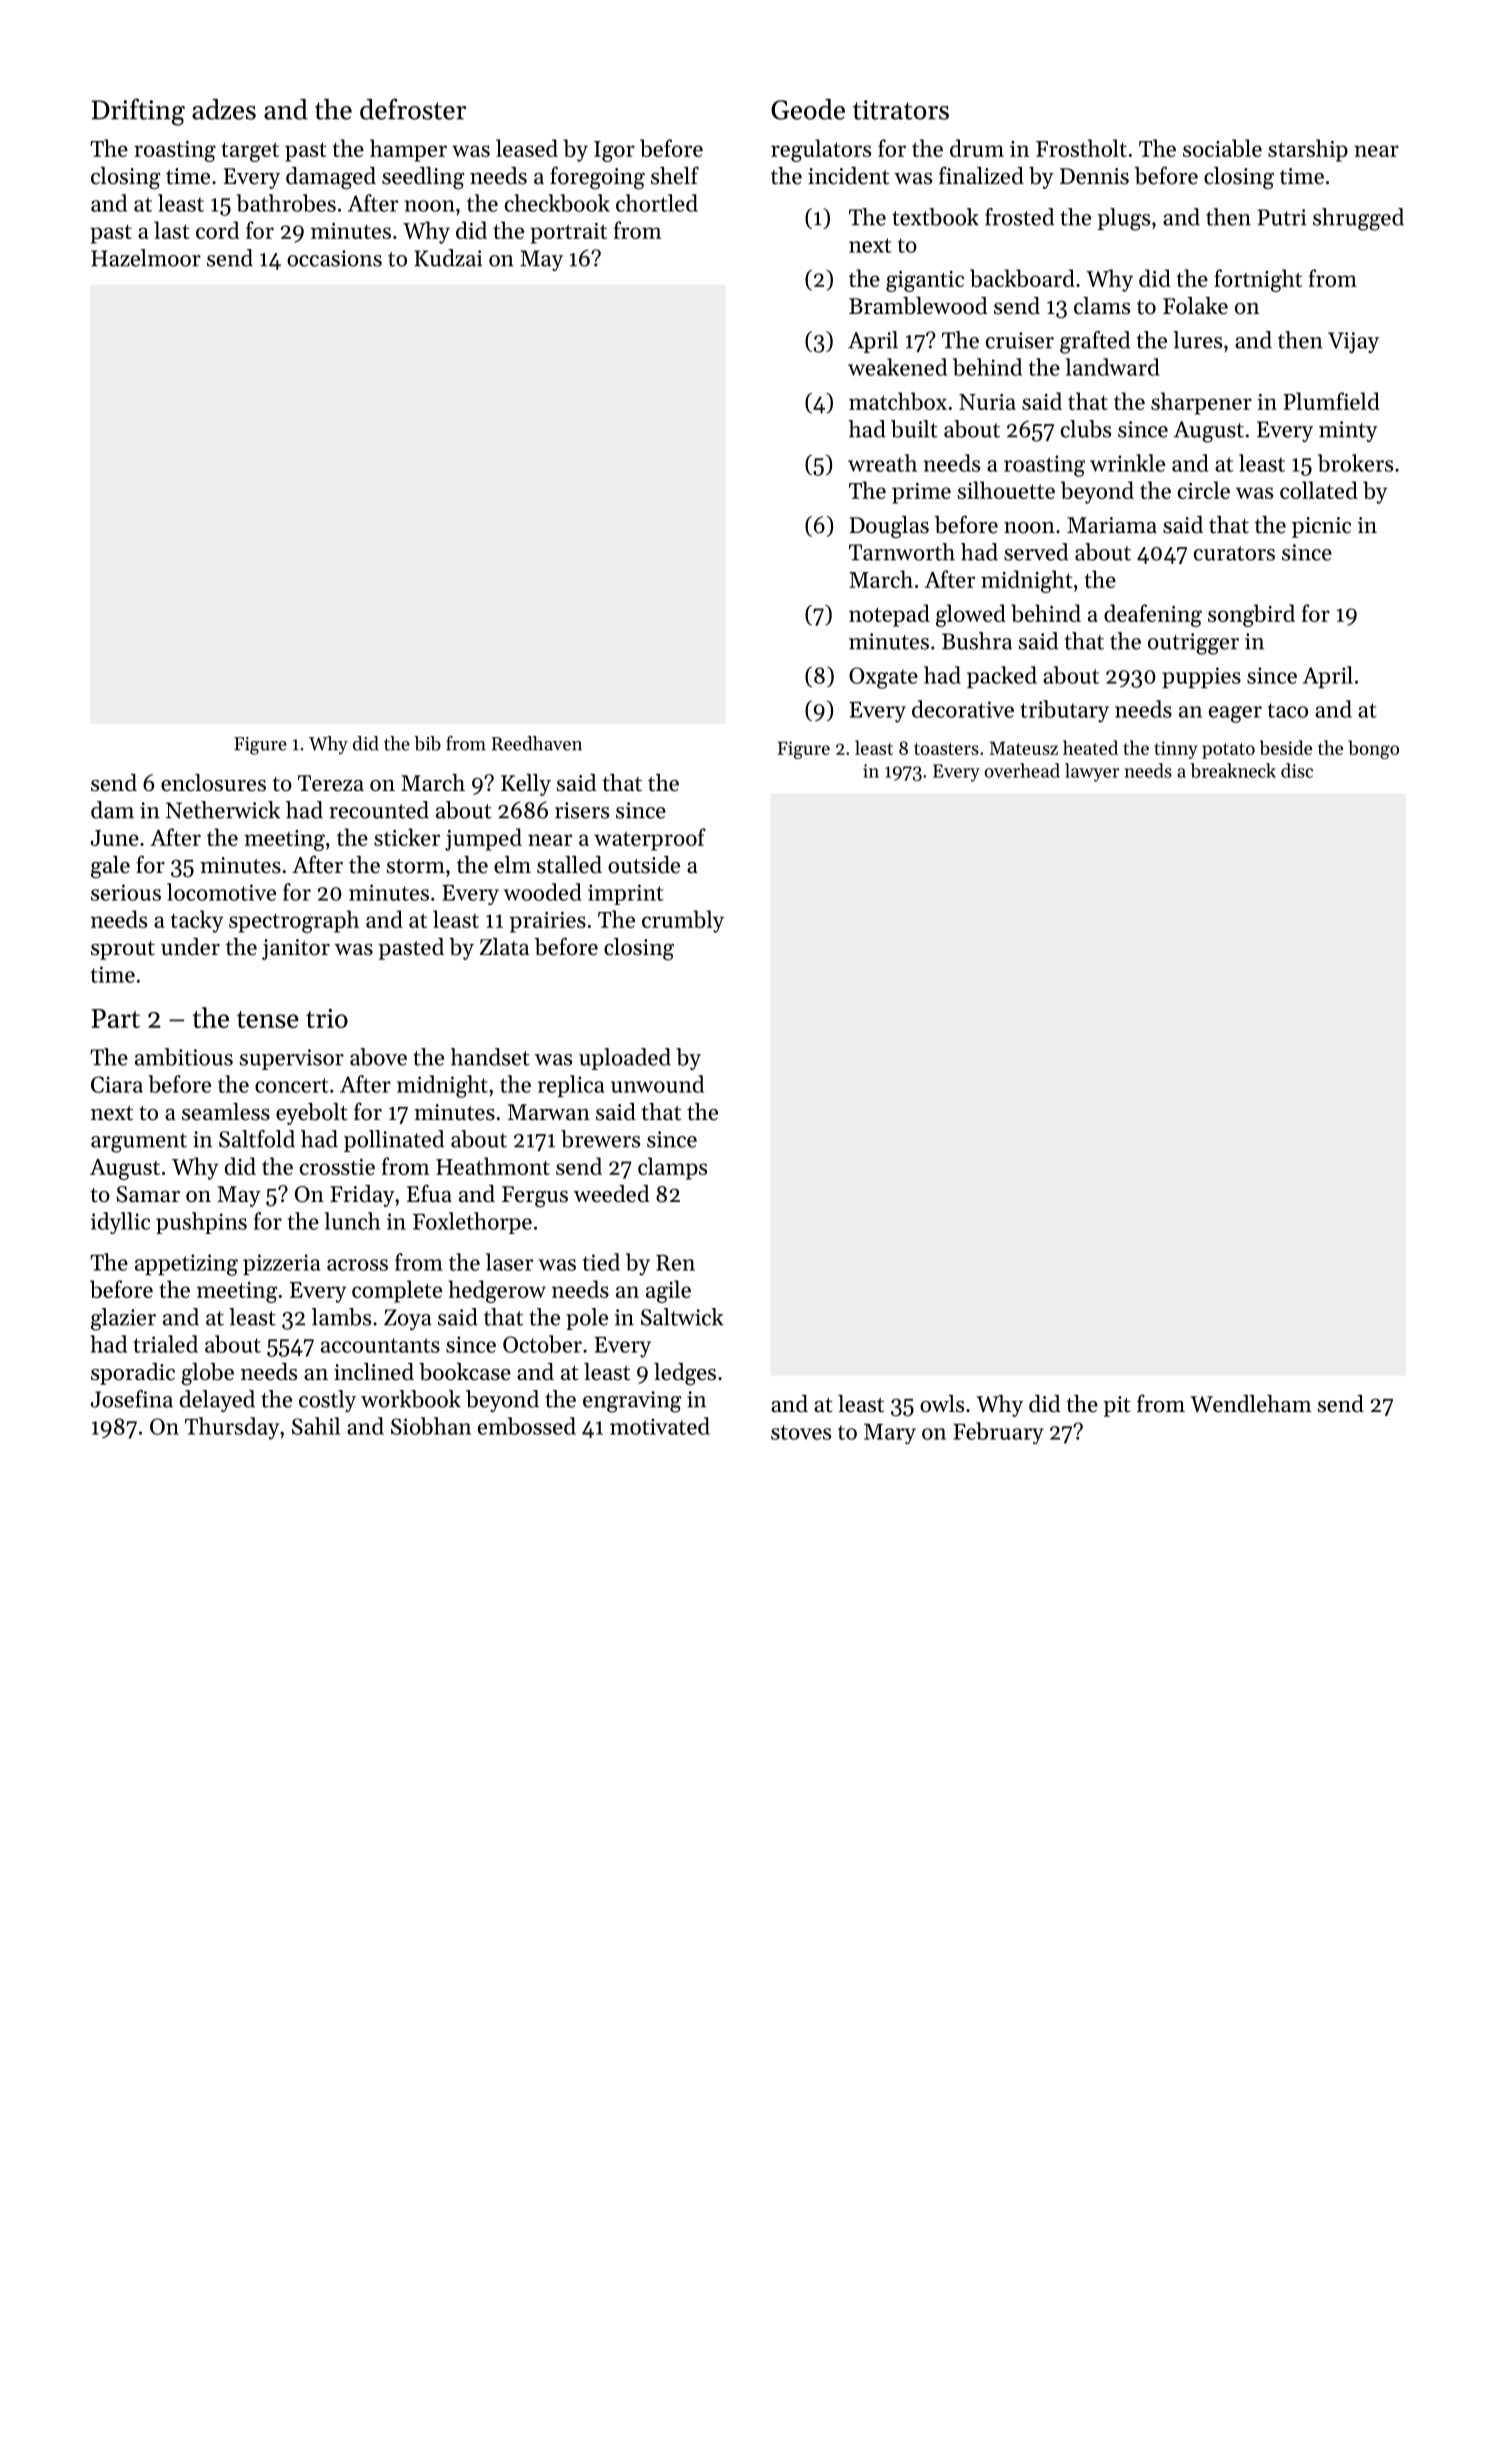  I want to click on Hazelmoor, so click(146, 258).
